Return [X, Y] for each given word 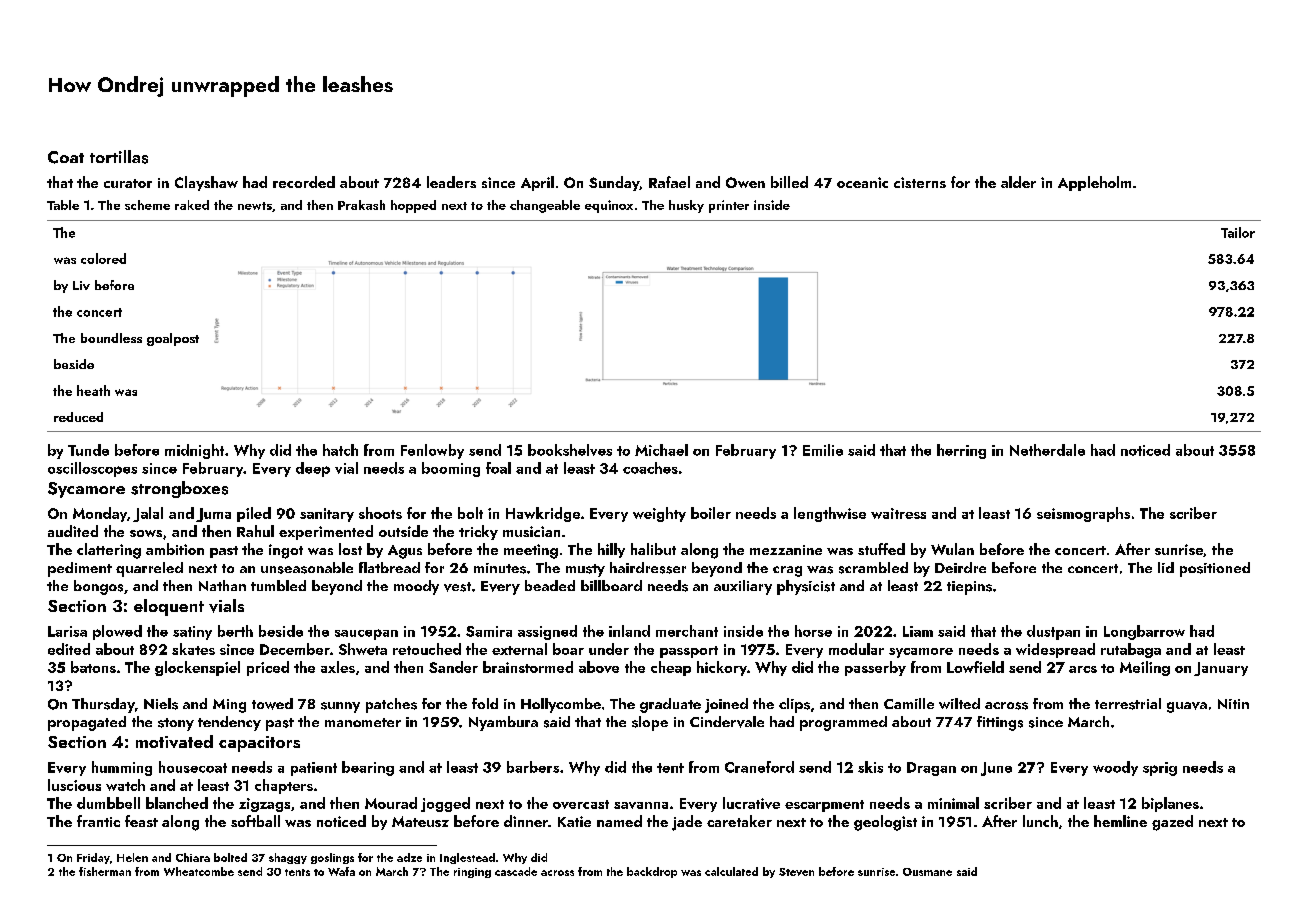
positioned [1215, 569]
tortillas [119, 157]
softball [255, 821]
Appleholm [1094, 183]
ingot [286, 551]
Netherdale [1047, 450]
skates [193, 649]
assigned [547, 632]
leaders [451, 182]
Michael [661, 450]
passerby [875, 668]
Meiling [1145, 668]
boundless [111, 338]
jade [687, 823]
